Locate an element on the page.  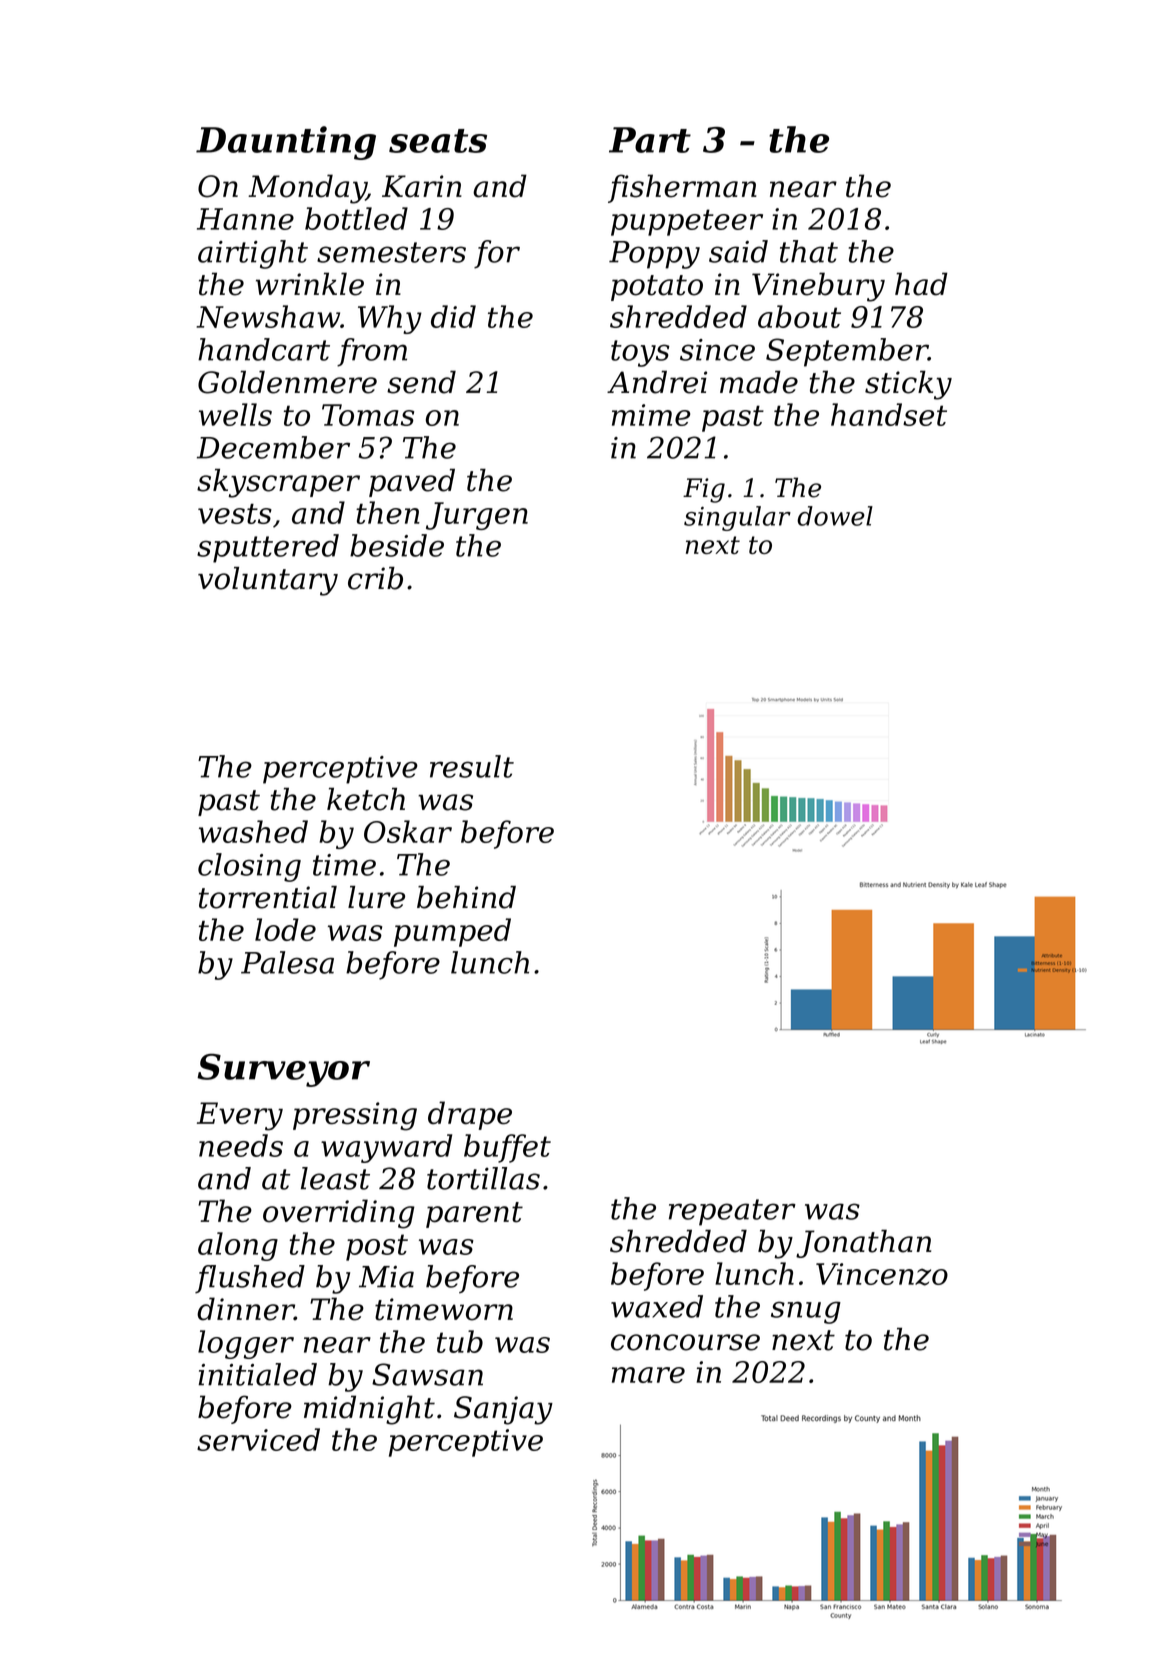
closing is located at coordinates (249, 867).
